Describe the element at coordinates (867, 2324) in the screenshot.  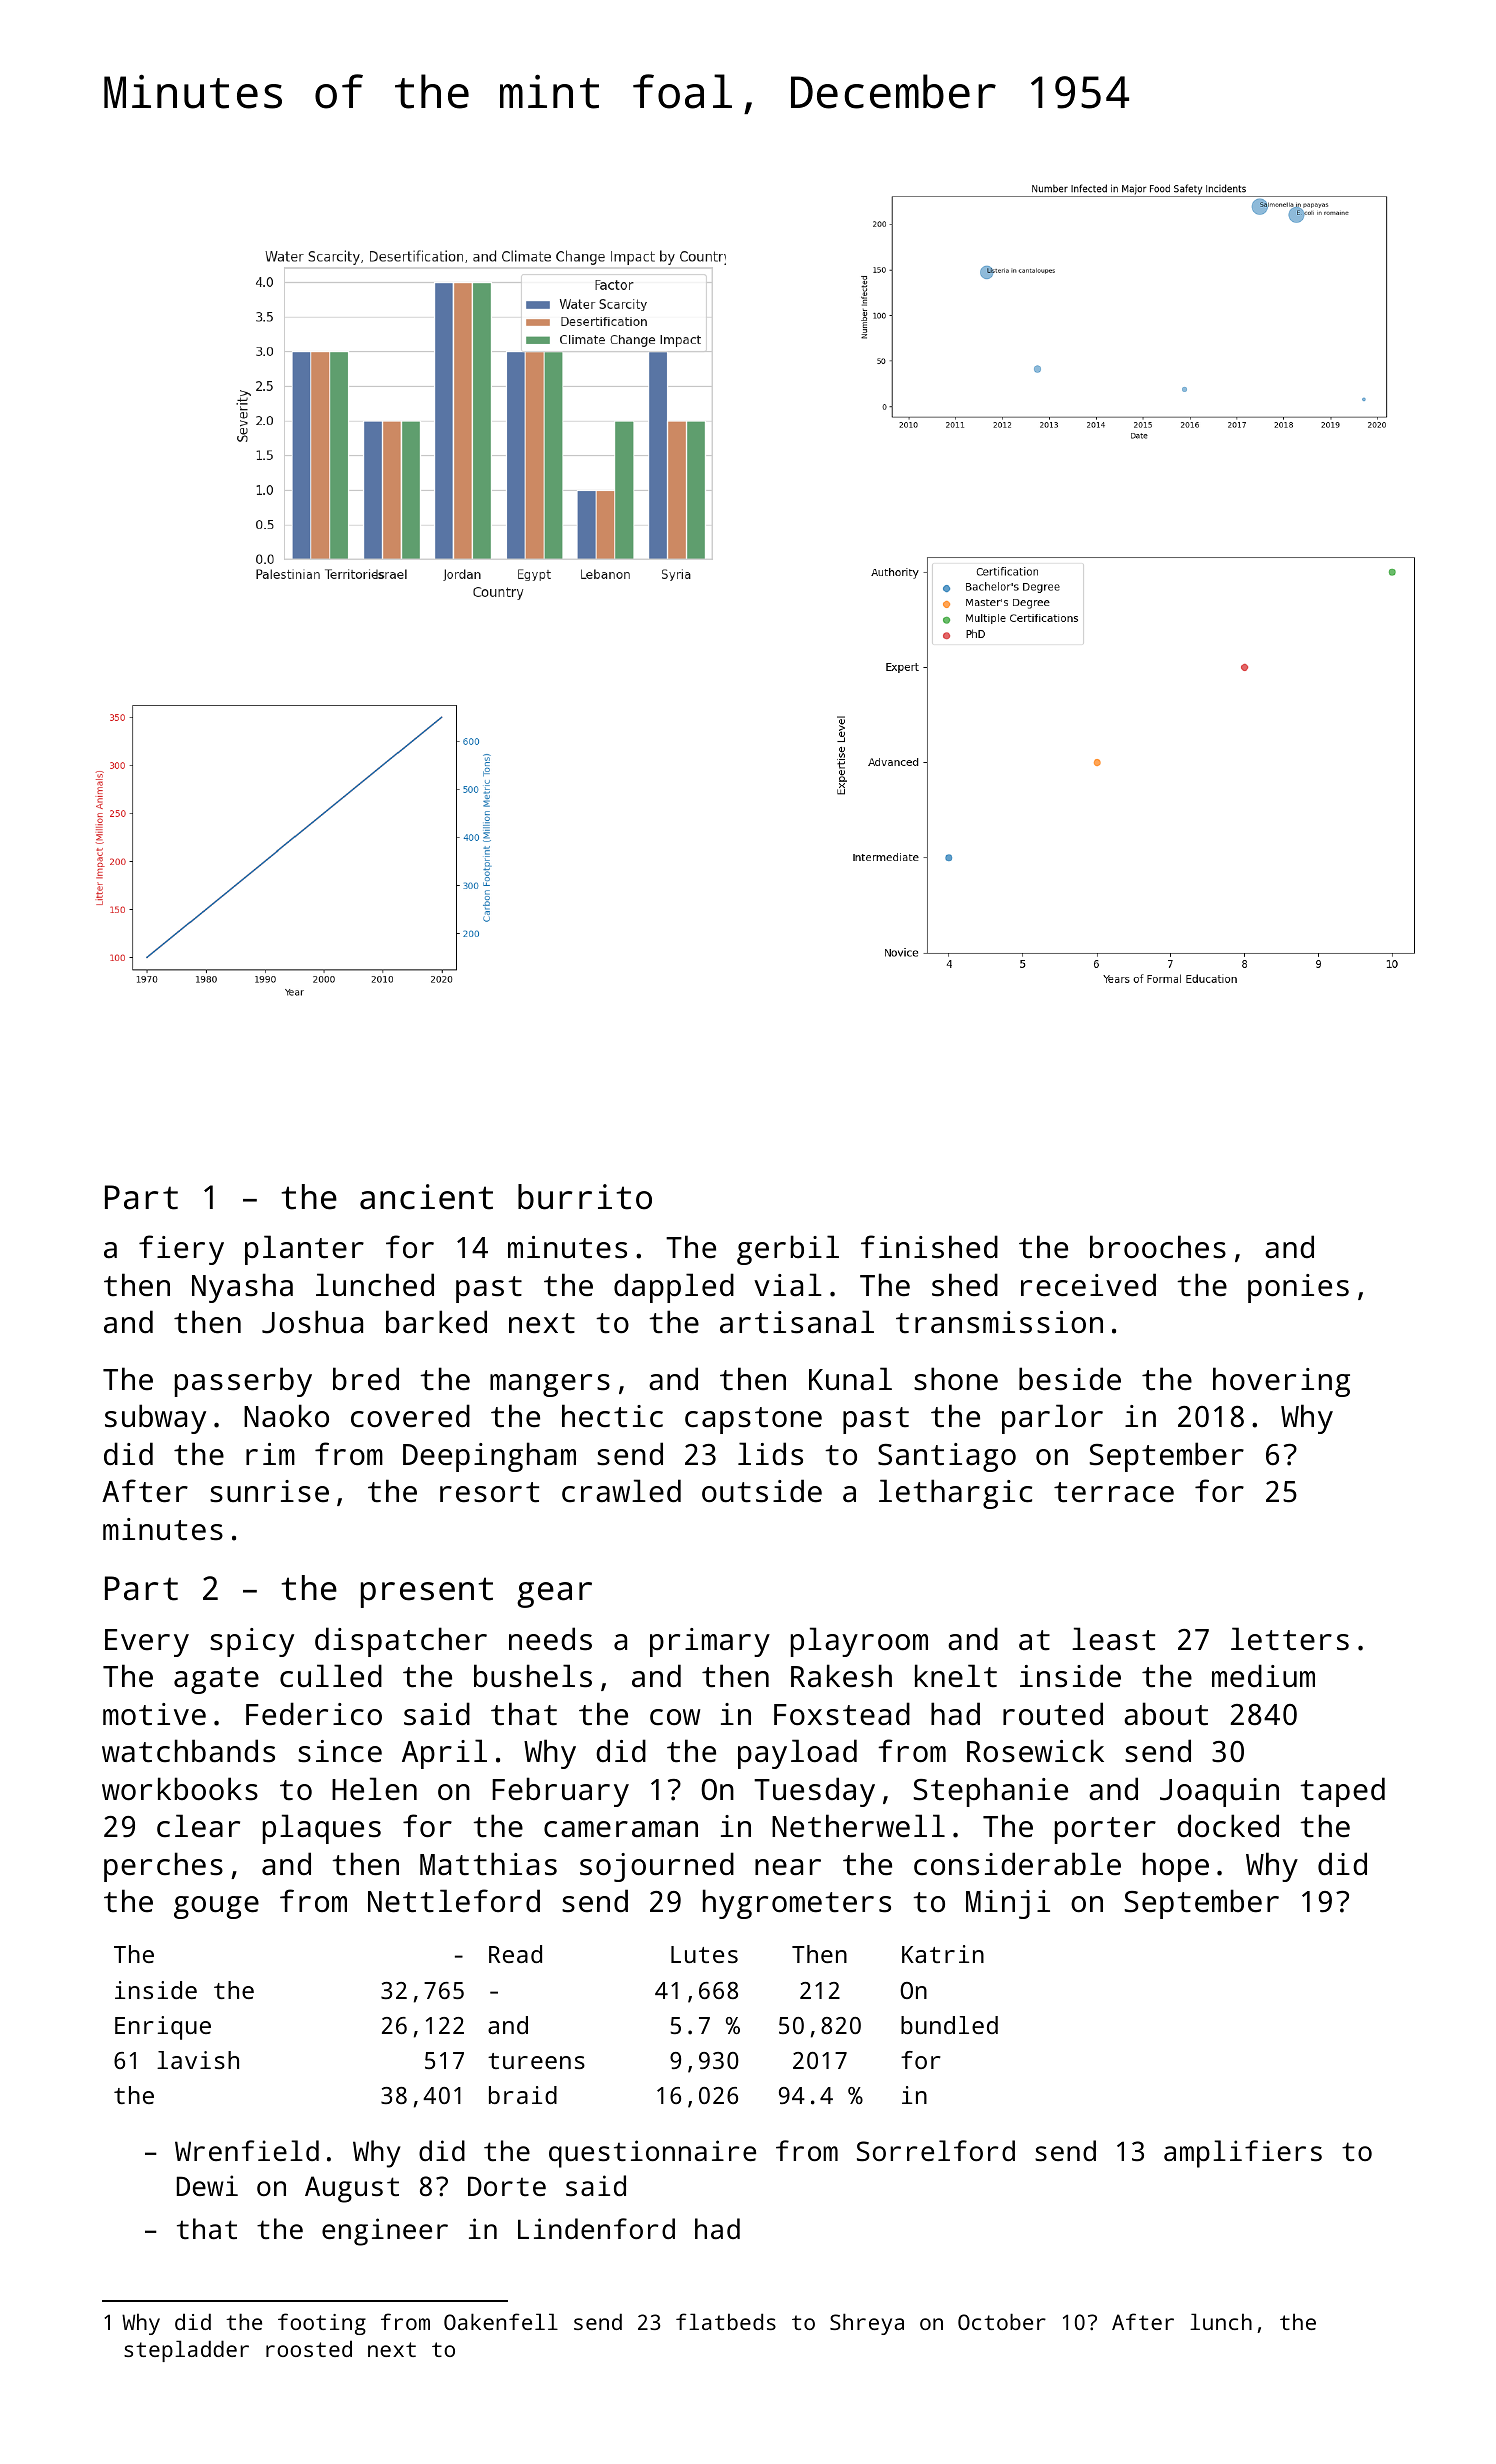
I see `Shreya` at that location.
